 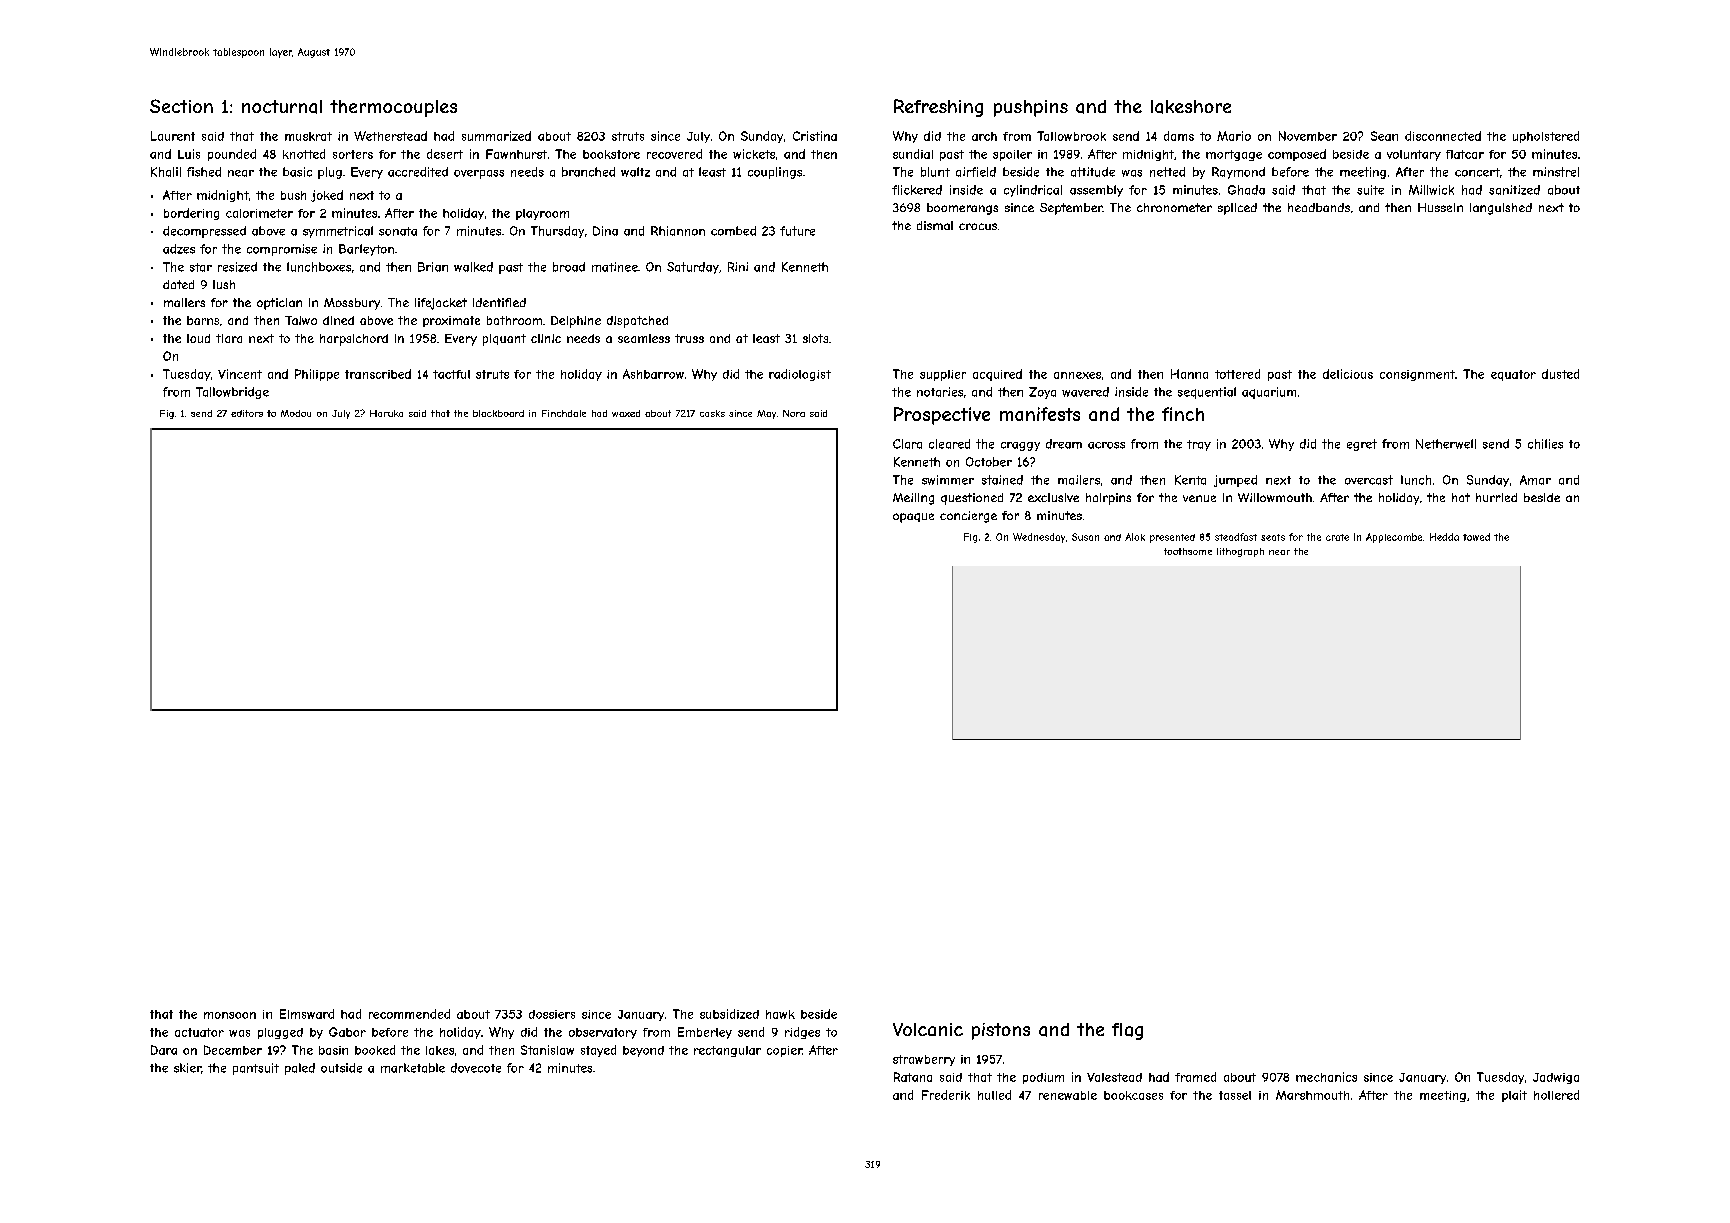 What do you see at coordinates (1496, 497) in the page?
I see `hurried` at bounding box center [1496, 497].
